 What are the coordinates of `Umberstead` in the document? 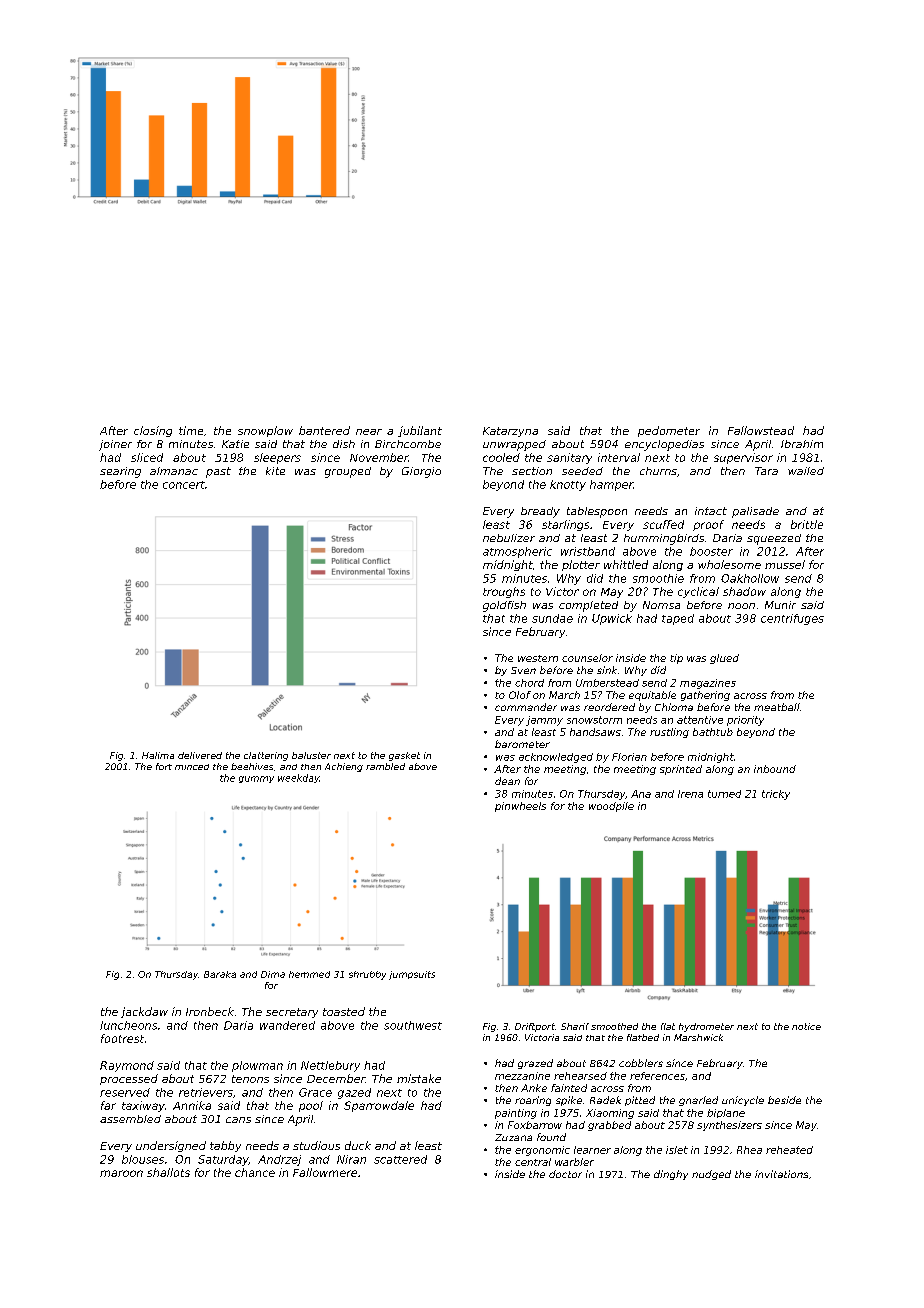 It's located at (607, 683).
